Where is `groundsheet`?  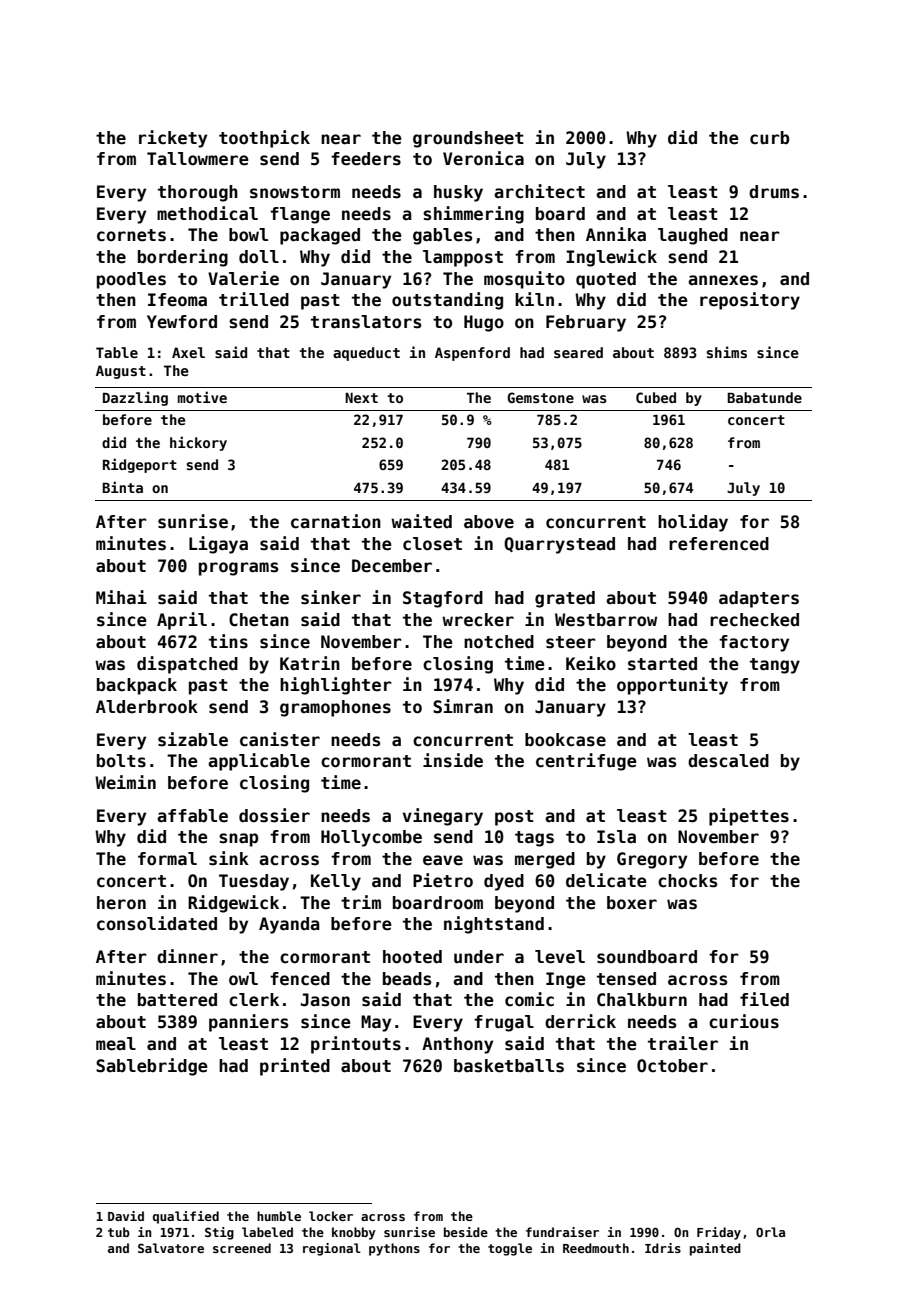 groundsheet is located at coordinates (468, 139).
